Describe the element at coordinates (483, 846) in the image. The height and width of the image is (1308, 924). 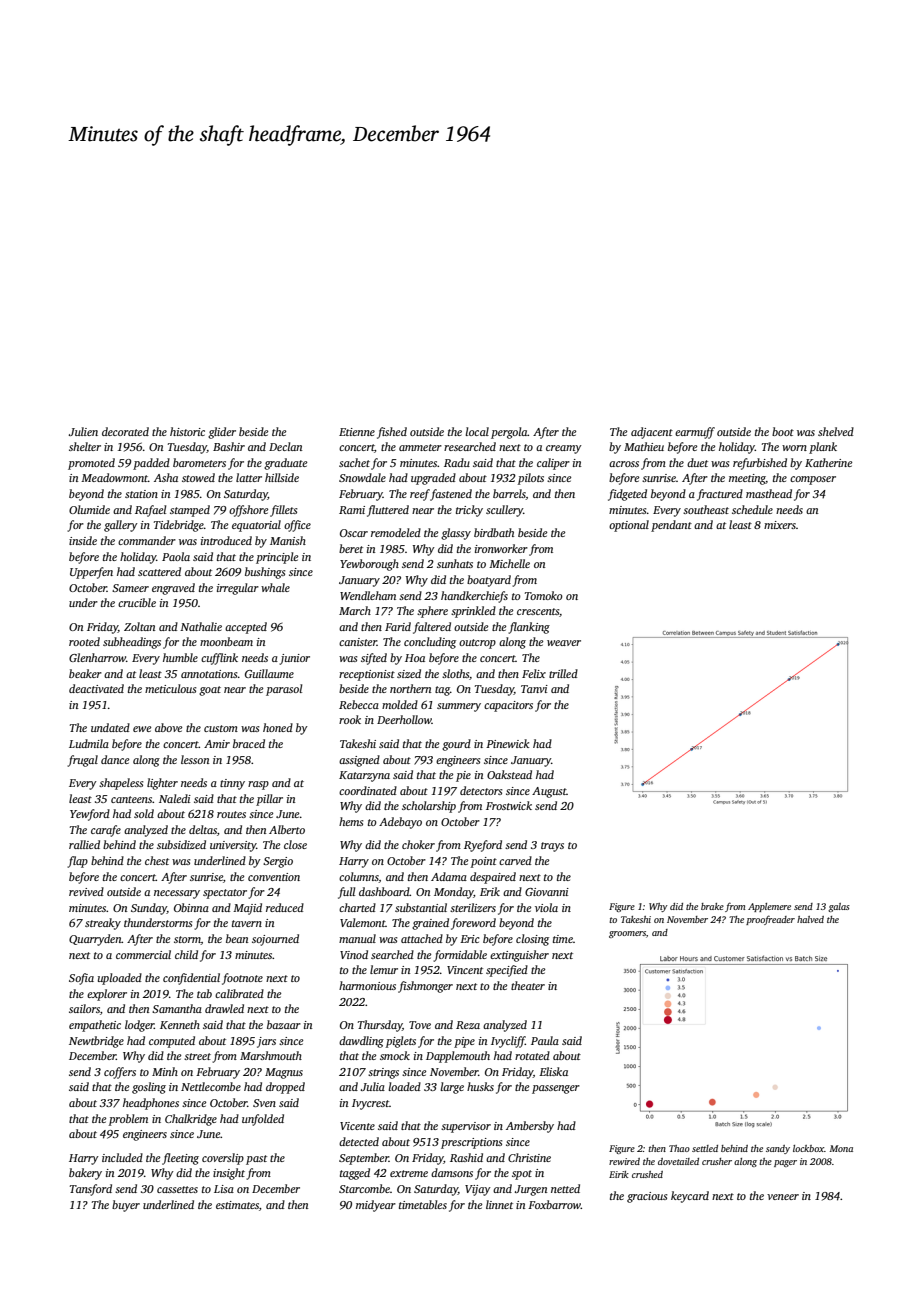
I see `Ryeford` at that location.
